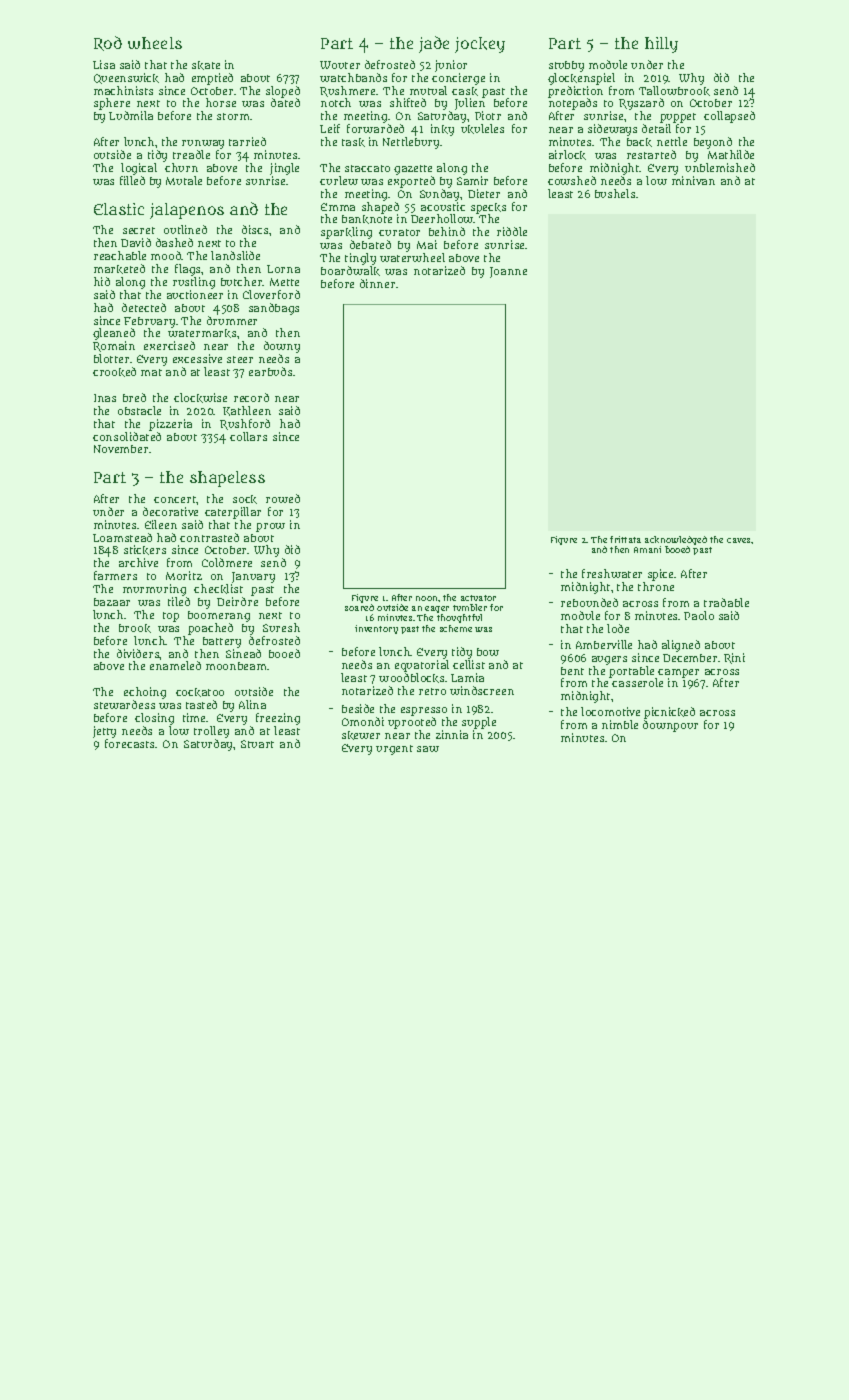 Image resolution: width=849 pixels, height=1400 pixels. What do you see at coordinates (731, 154) in the image?
I see `Mathilde` at bounding box center [731, 154].
